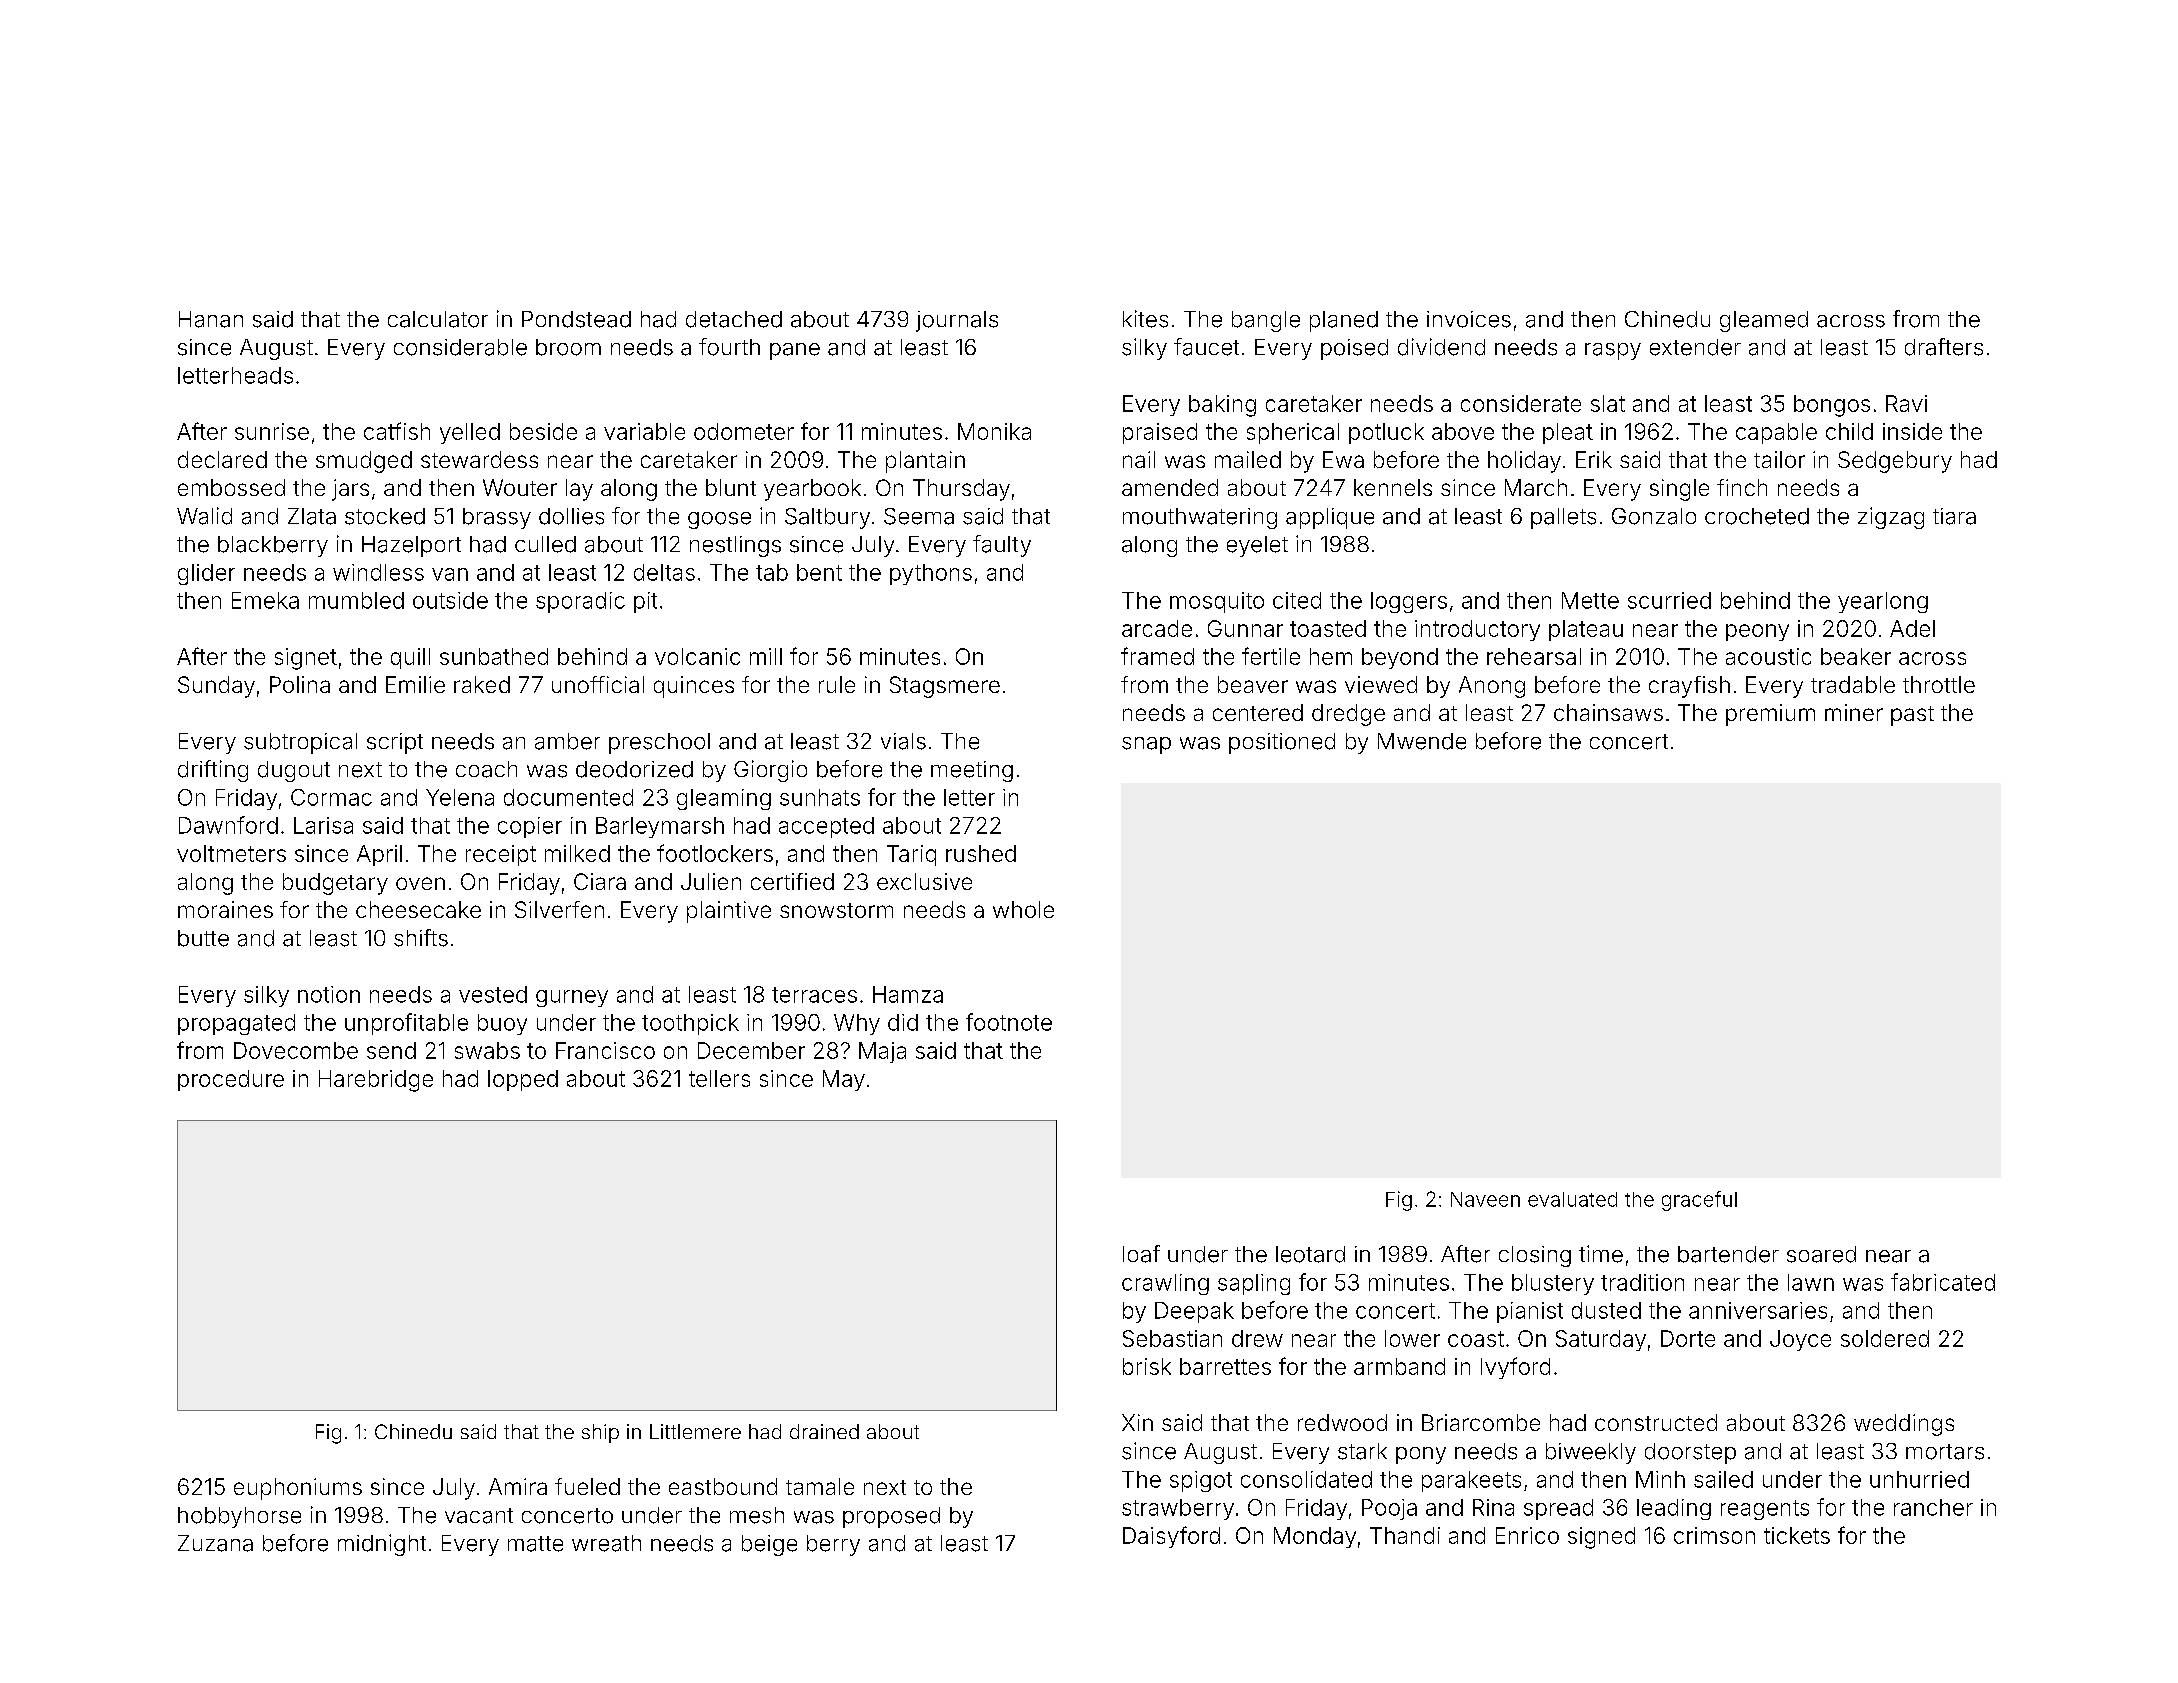  Describe the element at coordinates (1912, 431) in the screenshot. I see `inside` at that location.
